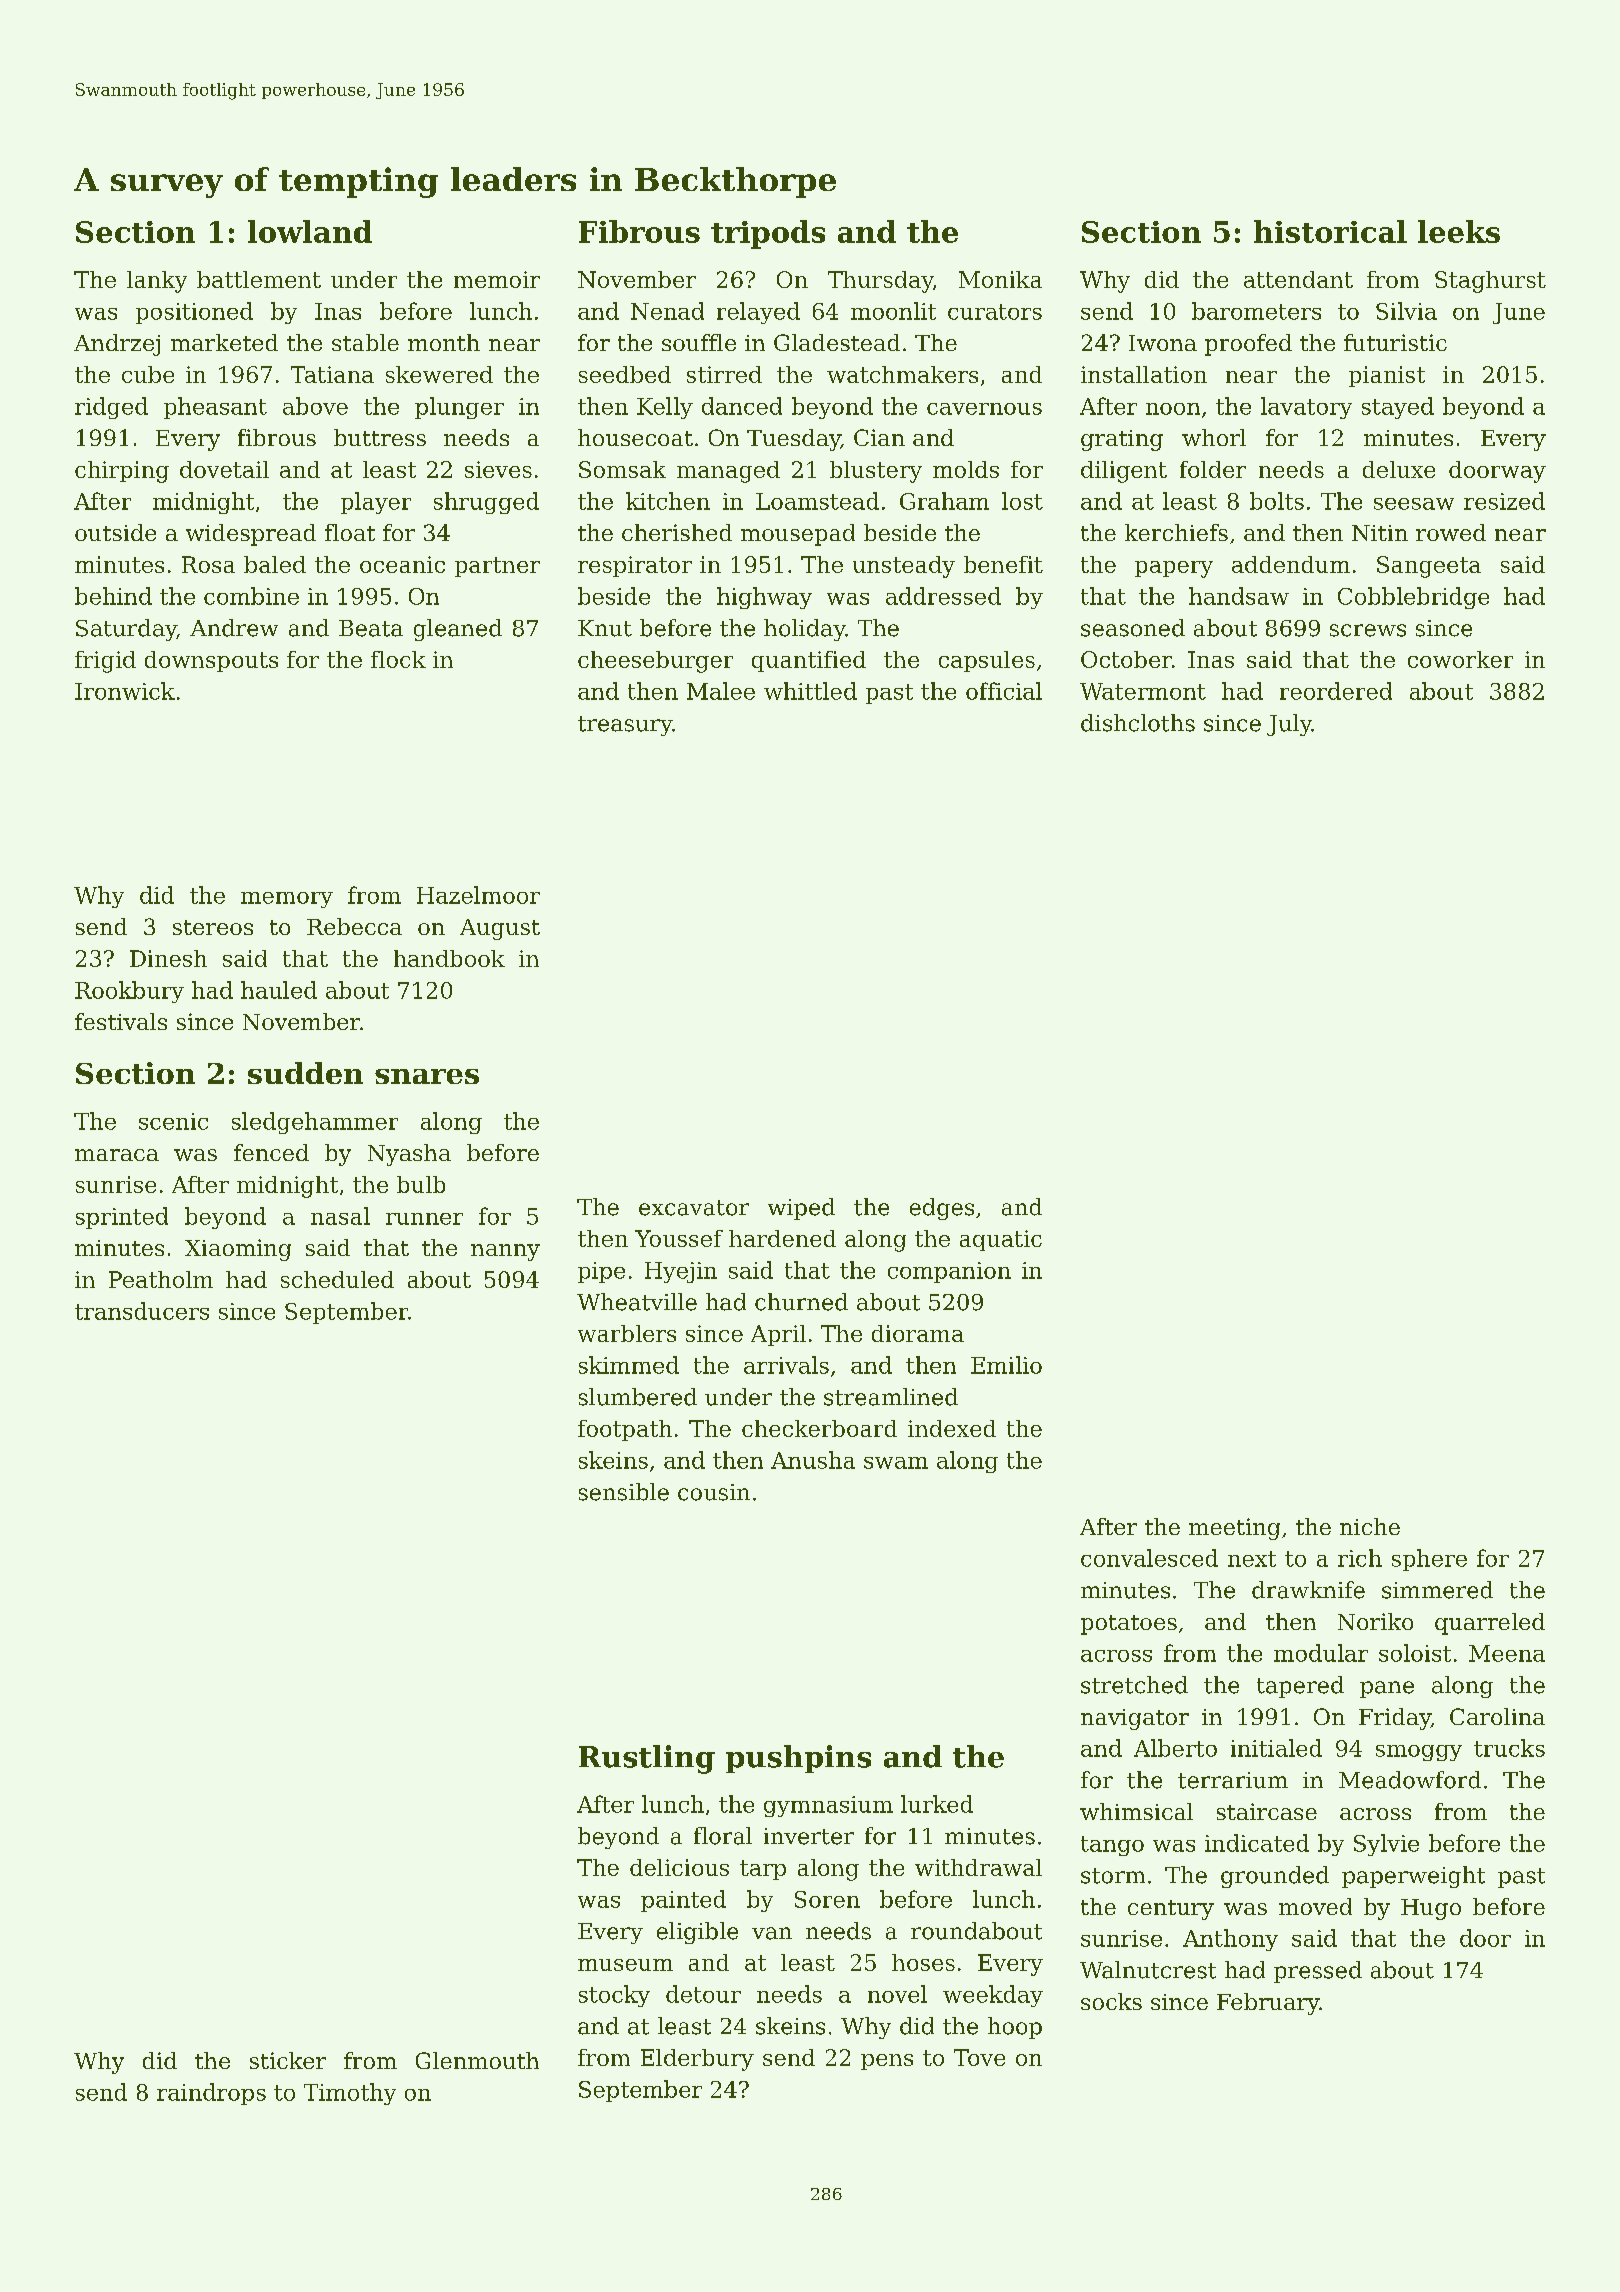 Image resolution: width=1620 pixels, height=2292 pixels. Describe the element at coordinates (1460, 659) in the screenshot. I see `coworker` at that location.
